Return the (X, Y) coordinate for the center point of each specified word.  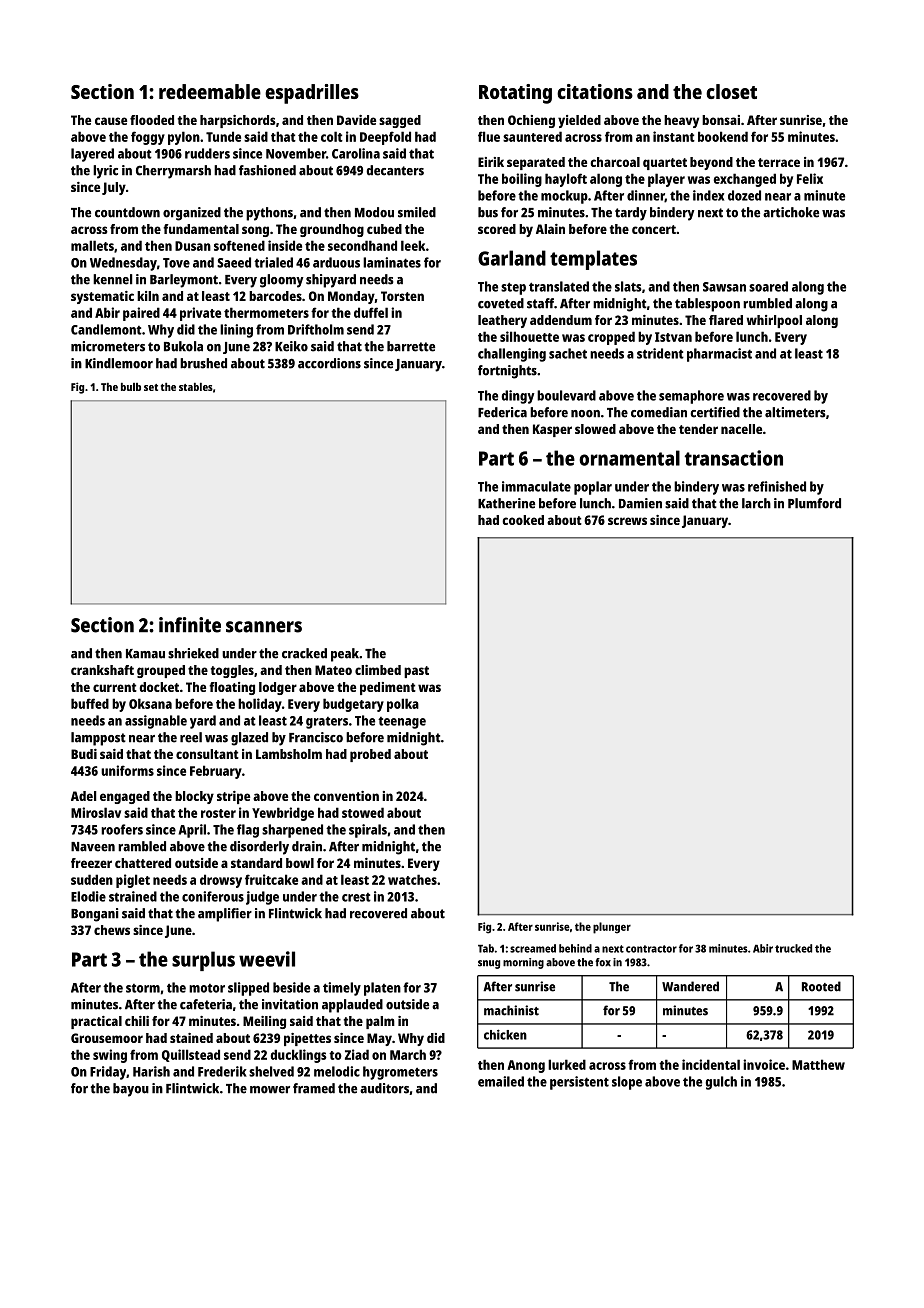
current (115, 687)
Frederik (222, 1071)
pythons (269, 214)
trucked (793, 948)
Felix (810, 178)
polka (403, 705)
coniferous (213, 896)
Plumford (814, 503)
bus (488, 212)
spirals (368, 831)
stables (196, 387)
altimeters (795, 412)
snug (489, 964)
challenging (512, 355)
